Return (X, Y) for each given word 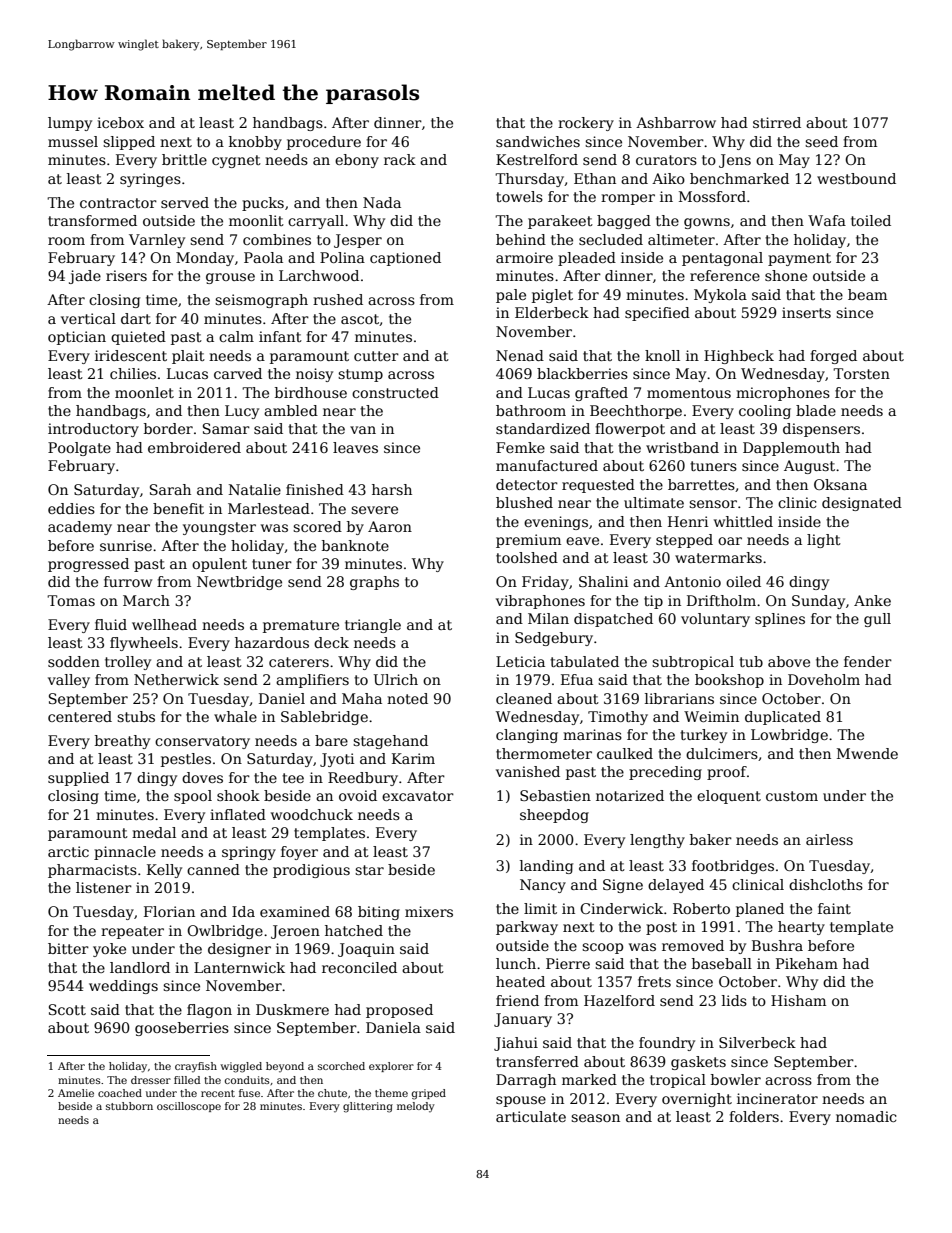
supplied (78, 779)
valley (69, 681)
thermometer (544, 753)
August (809, 467)
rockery (586, 124)
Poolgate (79, 449)
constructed (395, 392)
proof (727, 773)
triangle (373, 626)
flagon (209, 1011)
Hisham (798, 1000)
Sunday (818, 602)
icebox (120, 122)
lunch (516, 963)
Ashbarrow (676, 122)
